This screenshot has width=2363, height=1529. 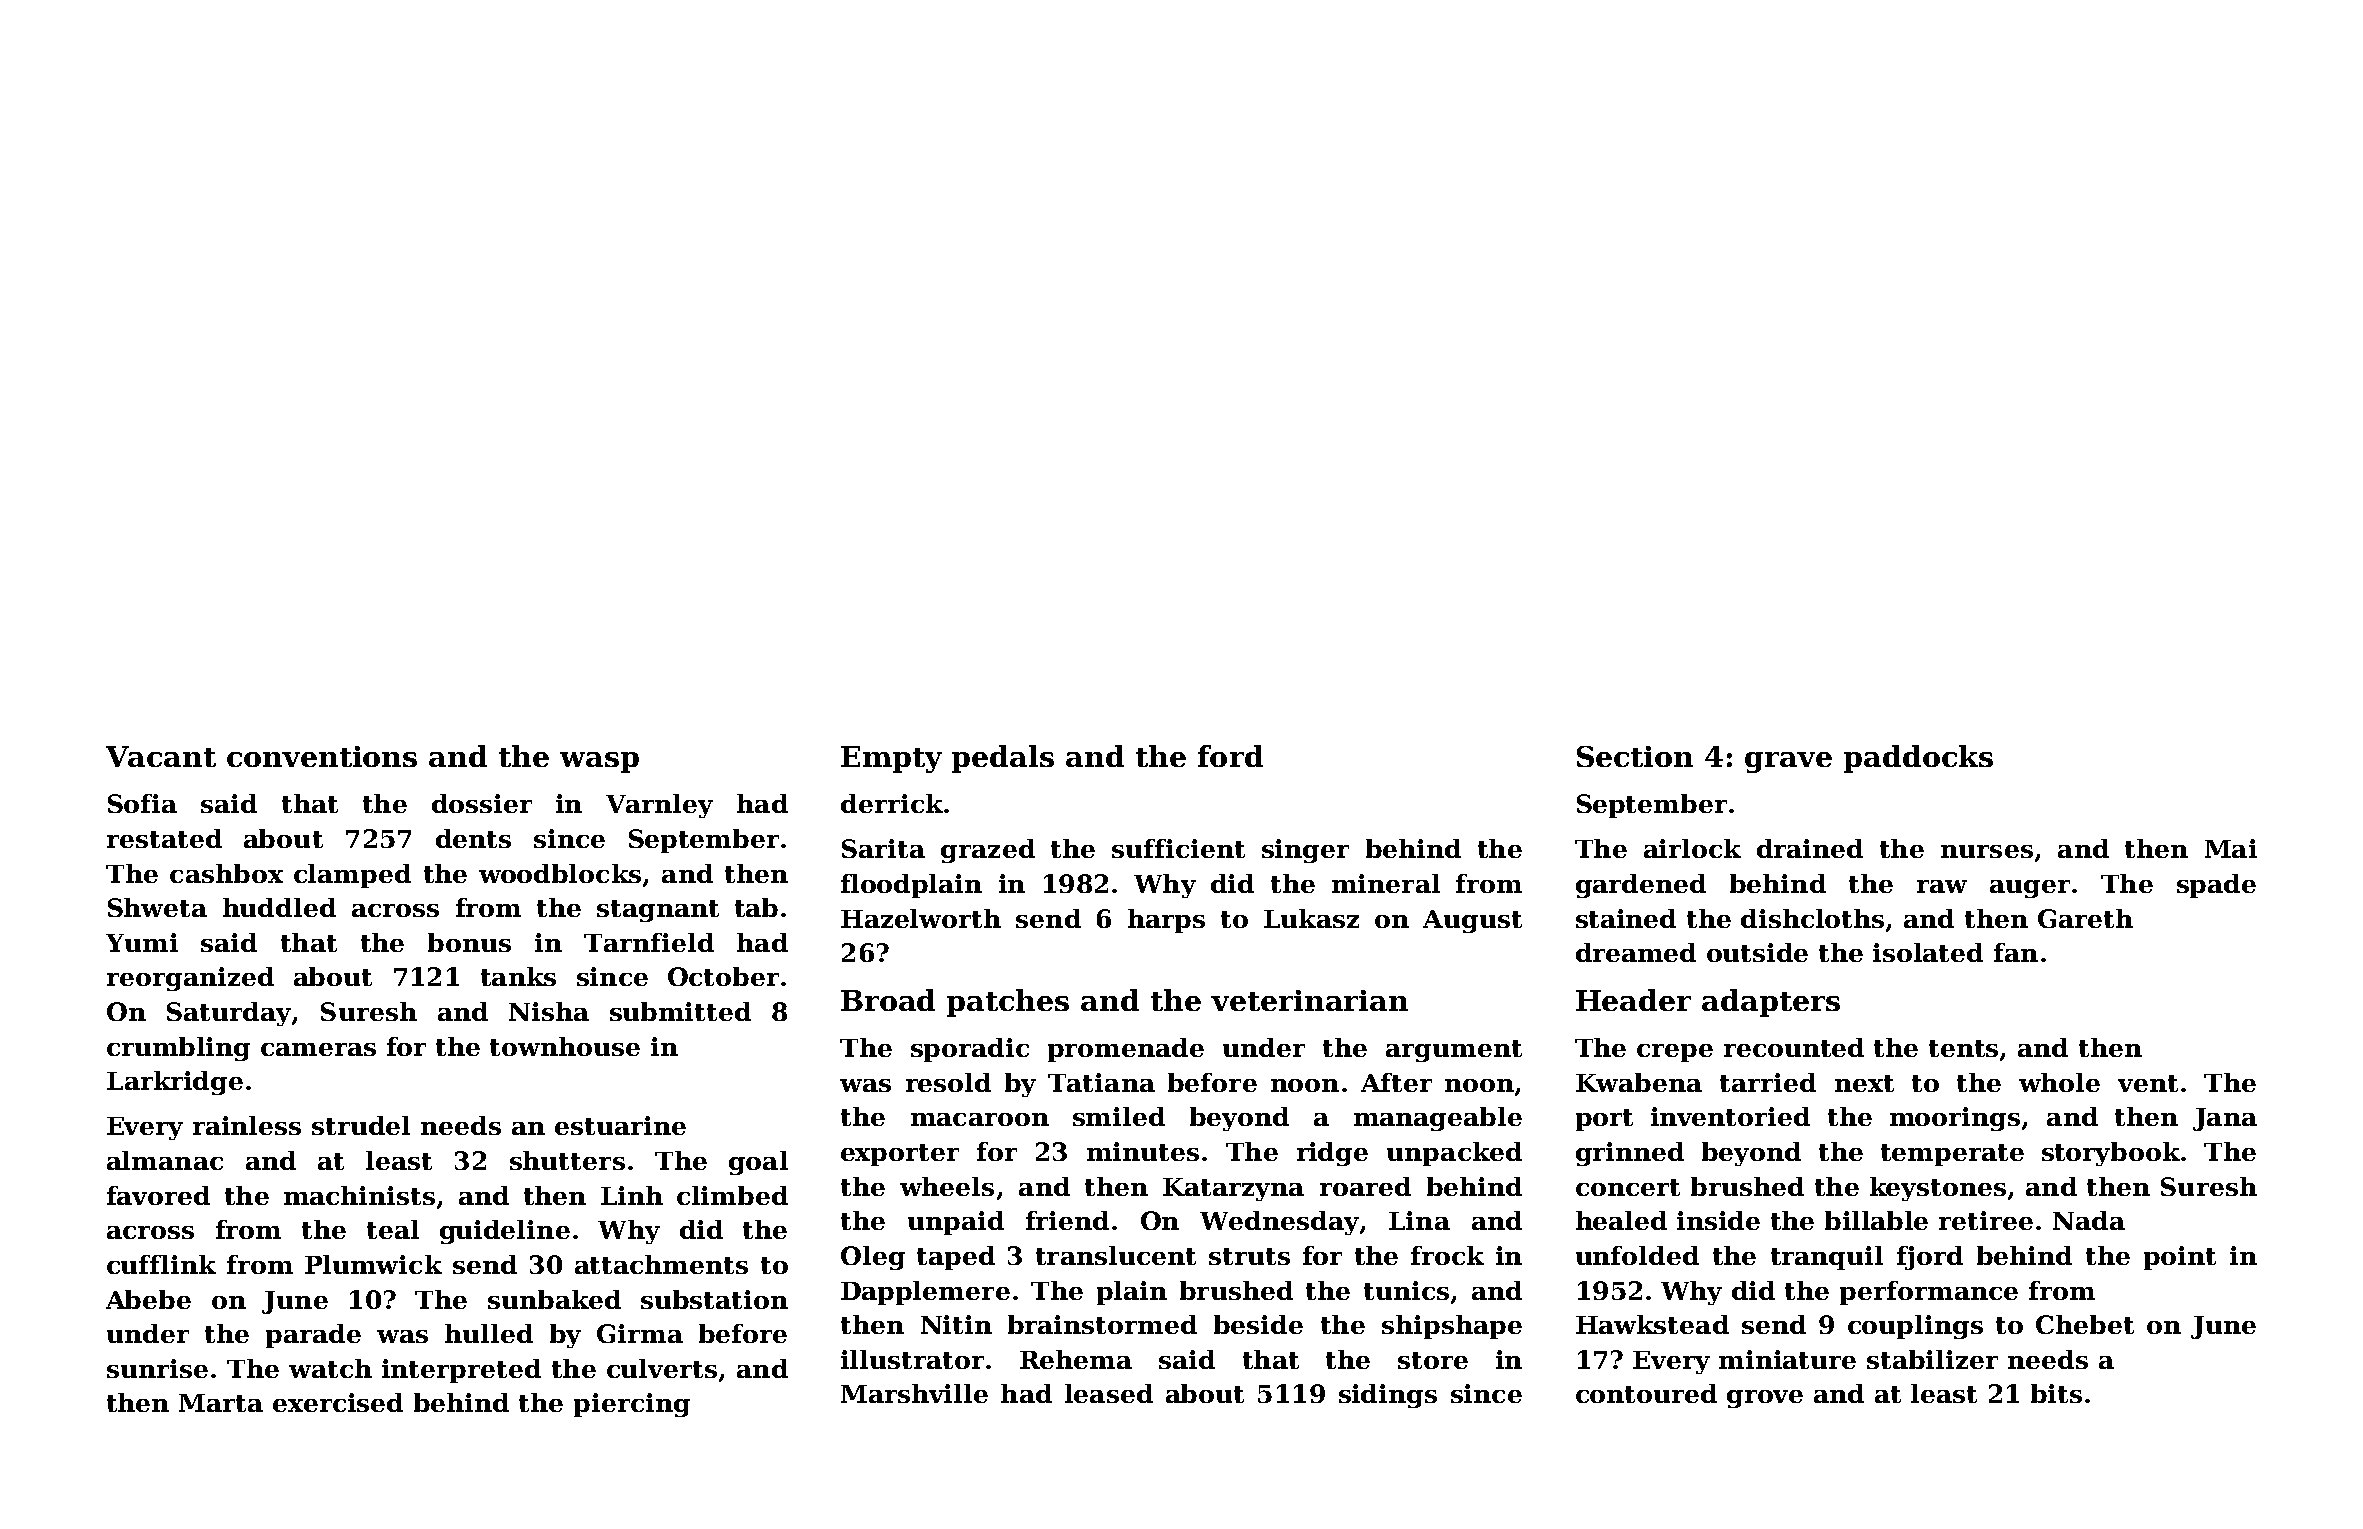 What do you see at coordinates (1143, 1151) in the screenshot?
I see `minutes` at bounding box center [1143, 1151].
